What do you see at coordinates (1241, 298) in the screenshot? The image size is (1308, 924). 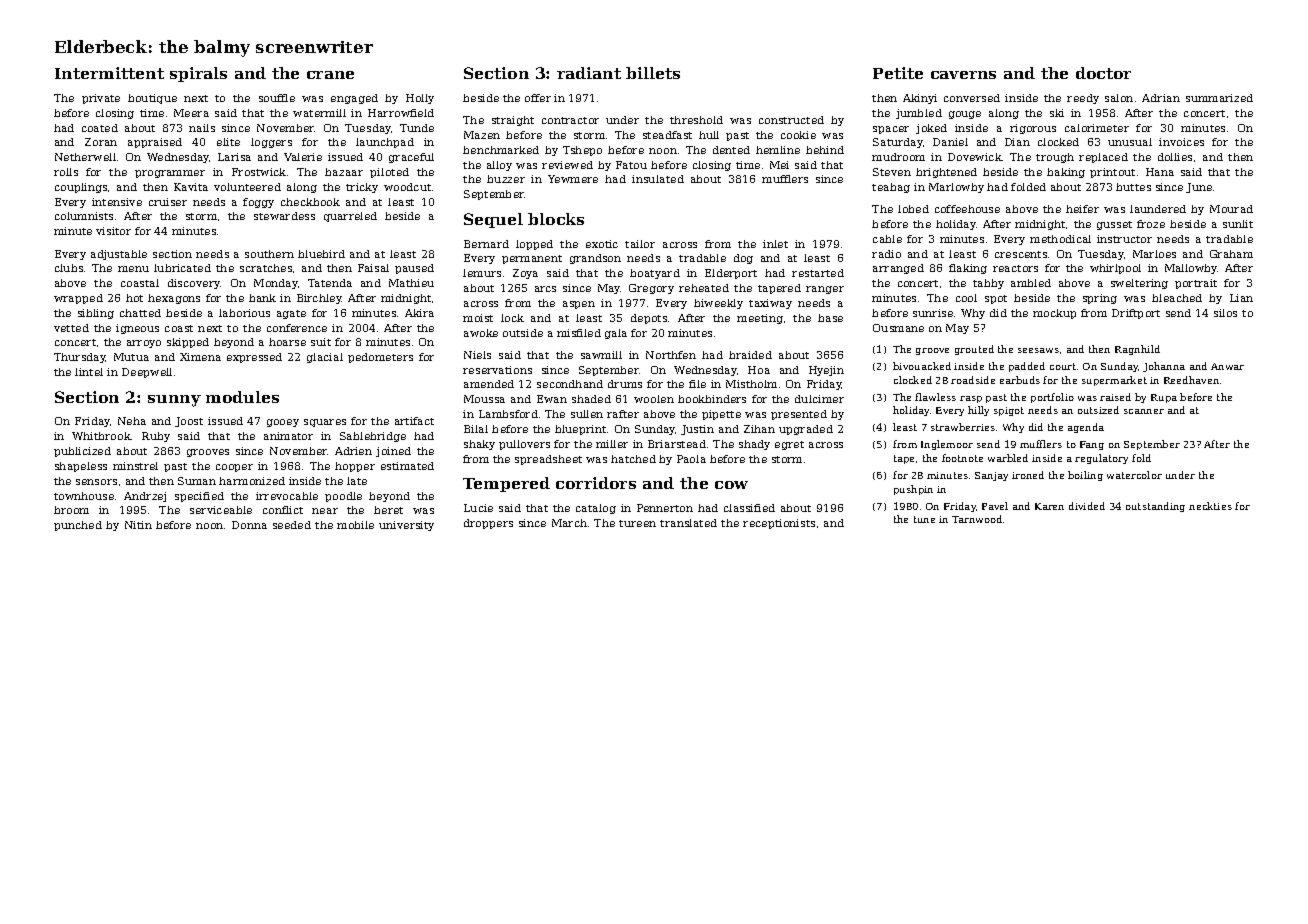 I see `Lian` at bounding box center [1241, 298].
